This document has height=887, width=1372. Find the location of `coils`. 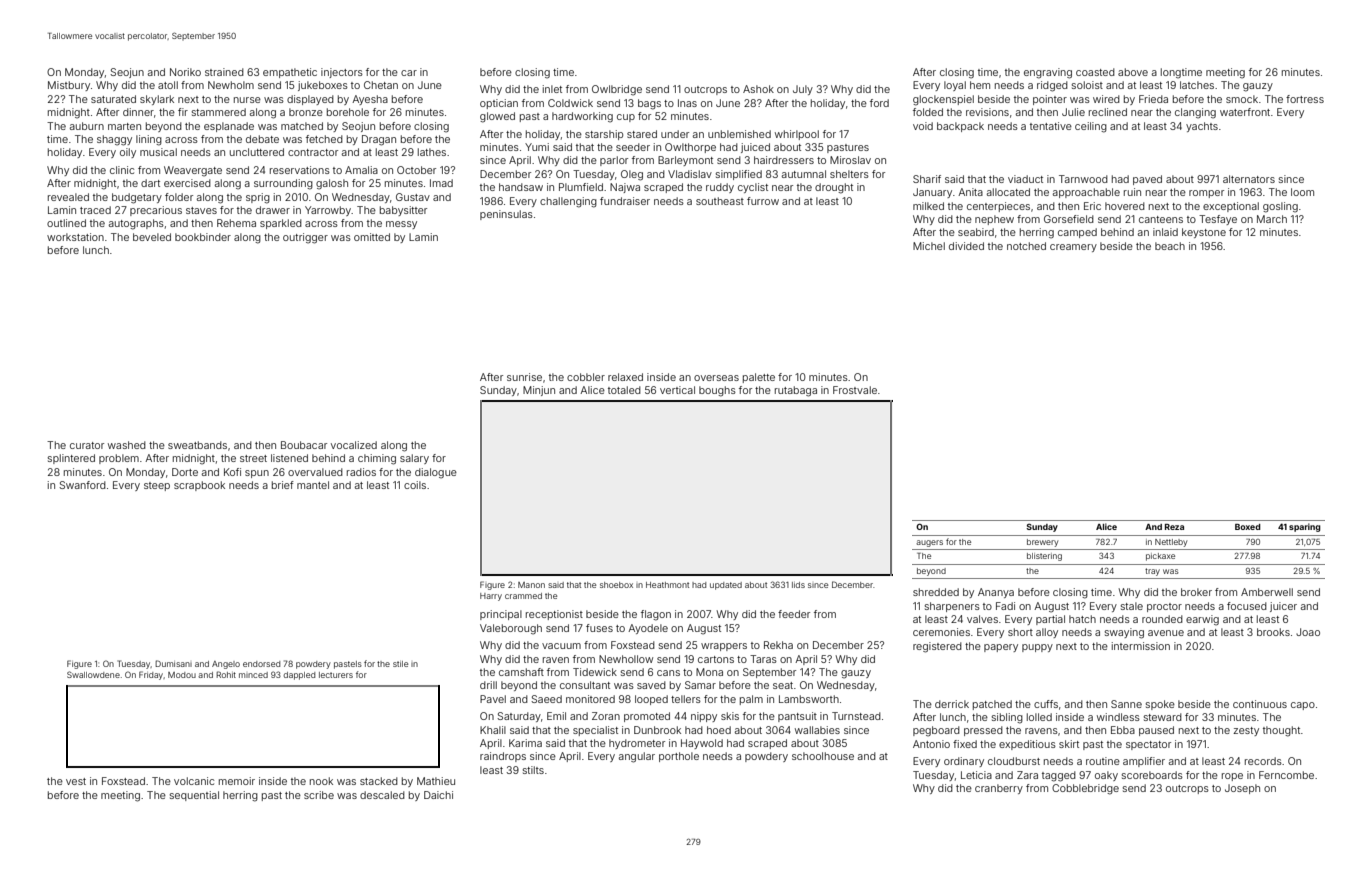

coils is located at coordinates (415, 485).
